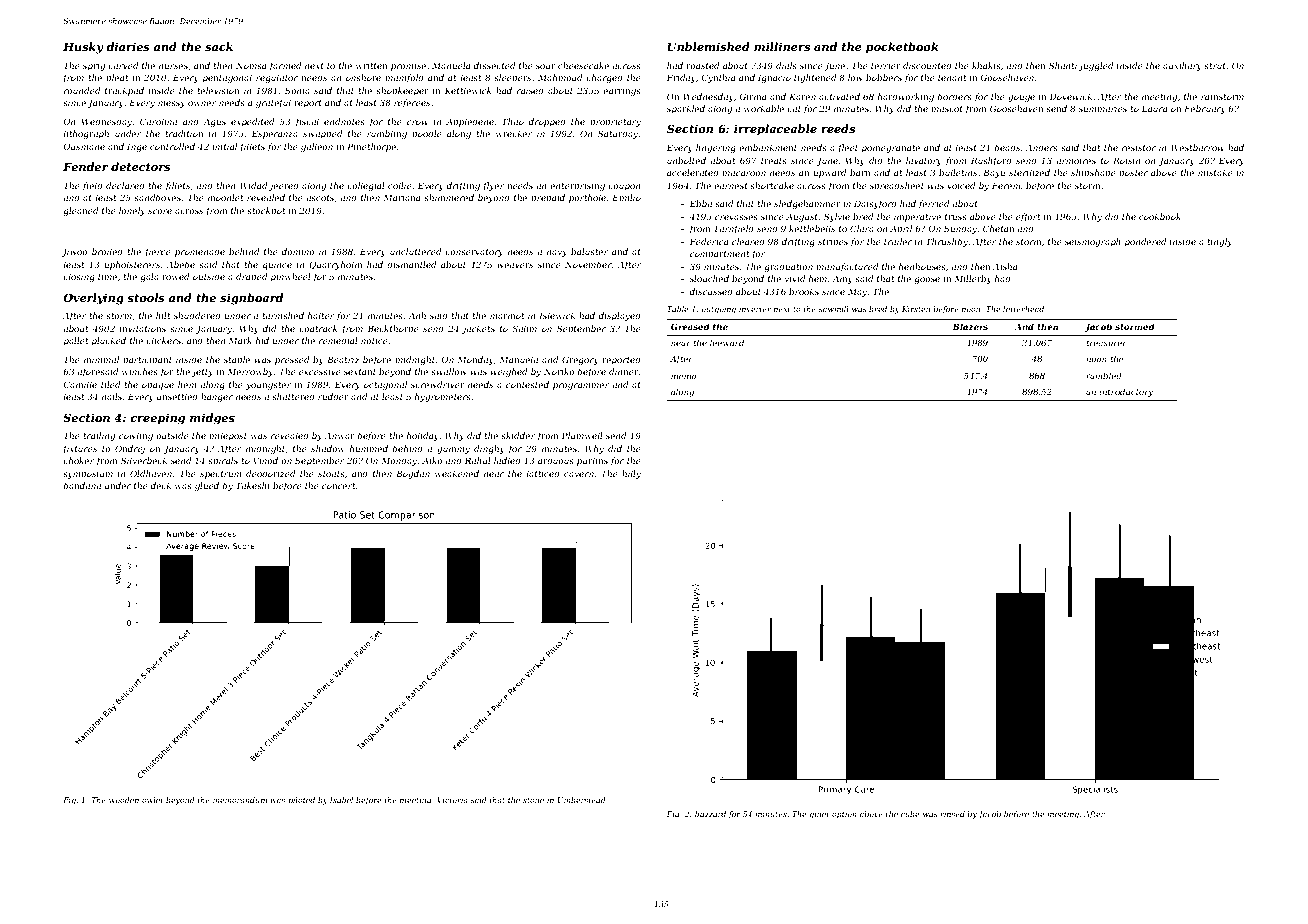 This screenshot has width=1308, height=924. I want to click on cavern, so click(579, 474).
